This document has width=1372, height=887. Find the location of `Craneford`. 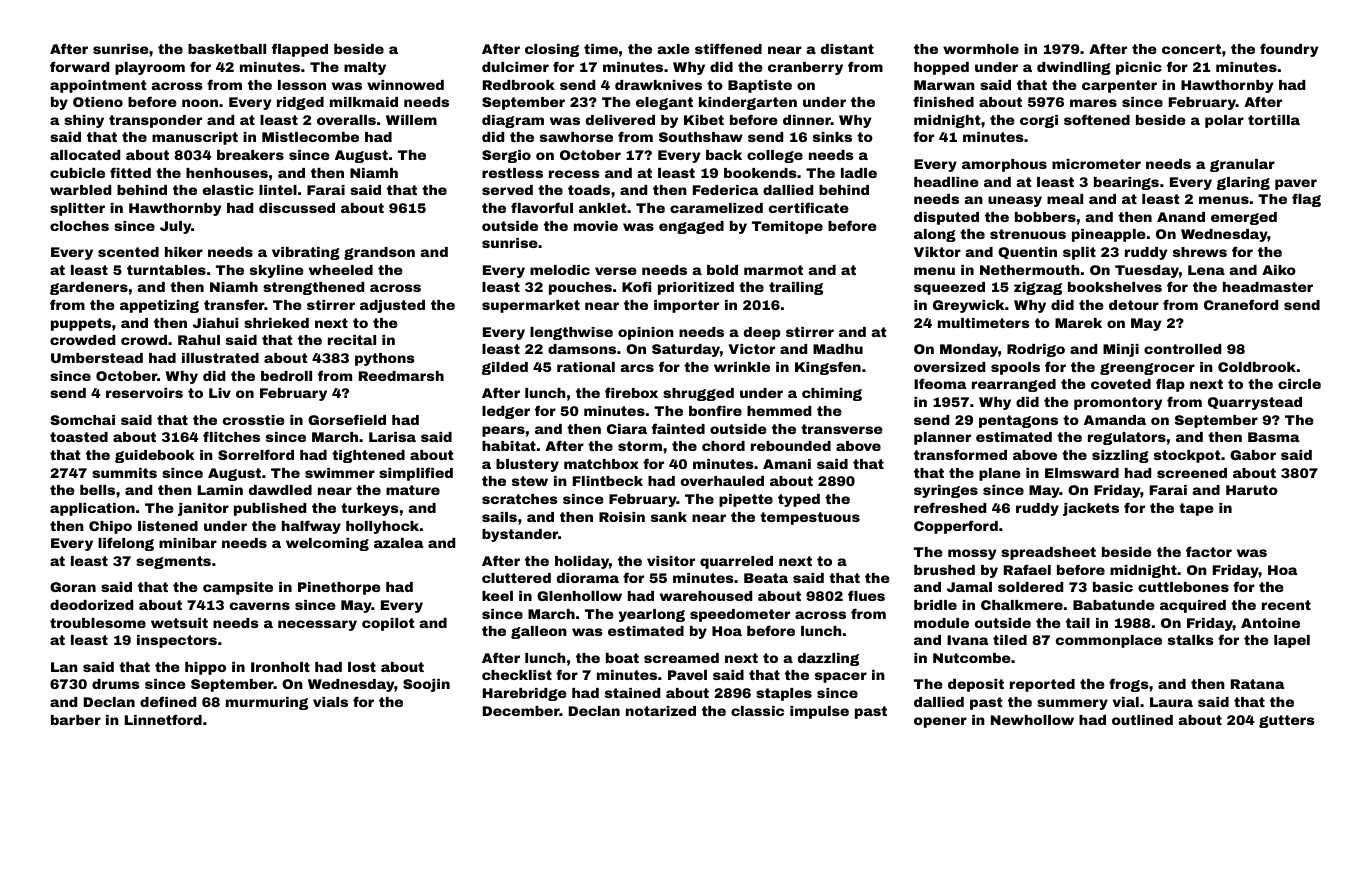

Craneford is located at coordinates (1241, 304).
